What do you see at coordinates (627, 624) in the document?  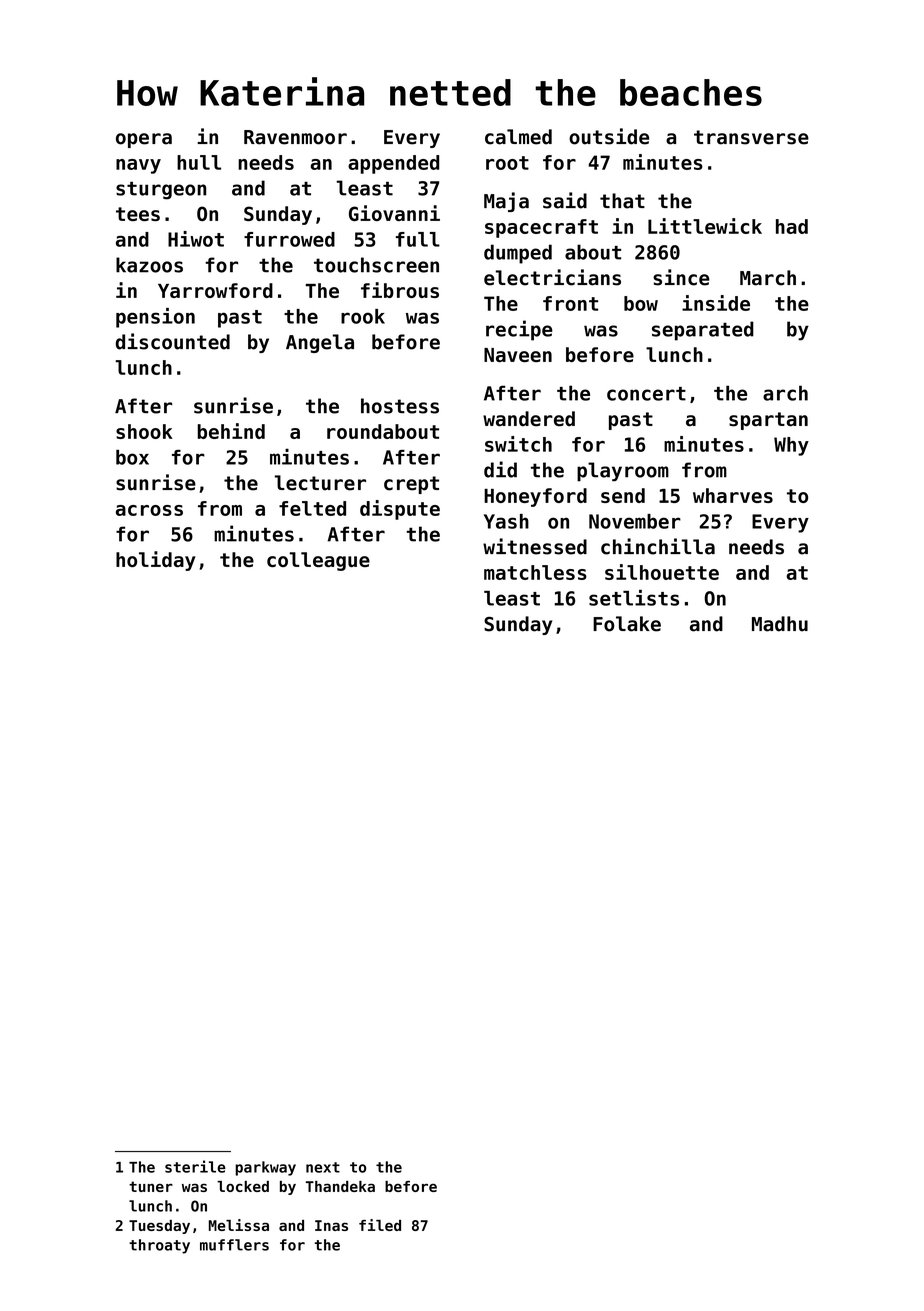 I see `Folake` at bounding box center [627, 624].
